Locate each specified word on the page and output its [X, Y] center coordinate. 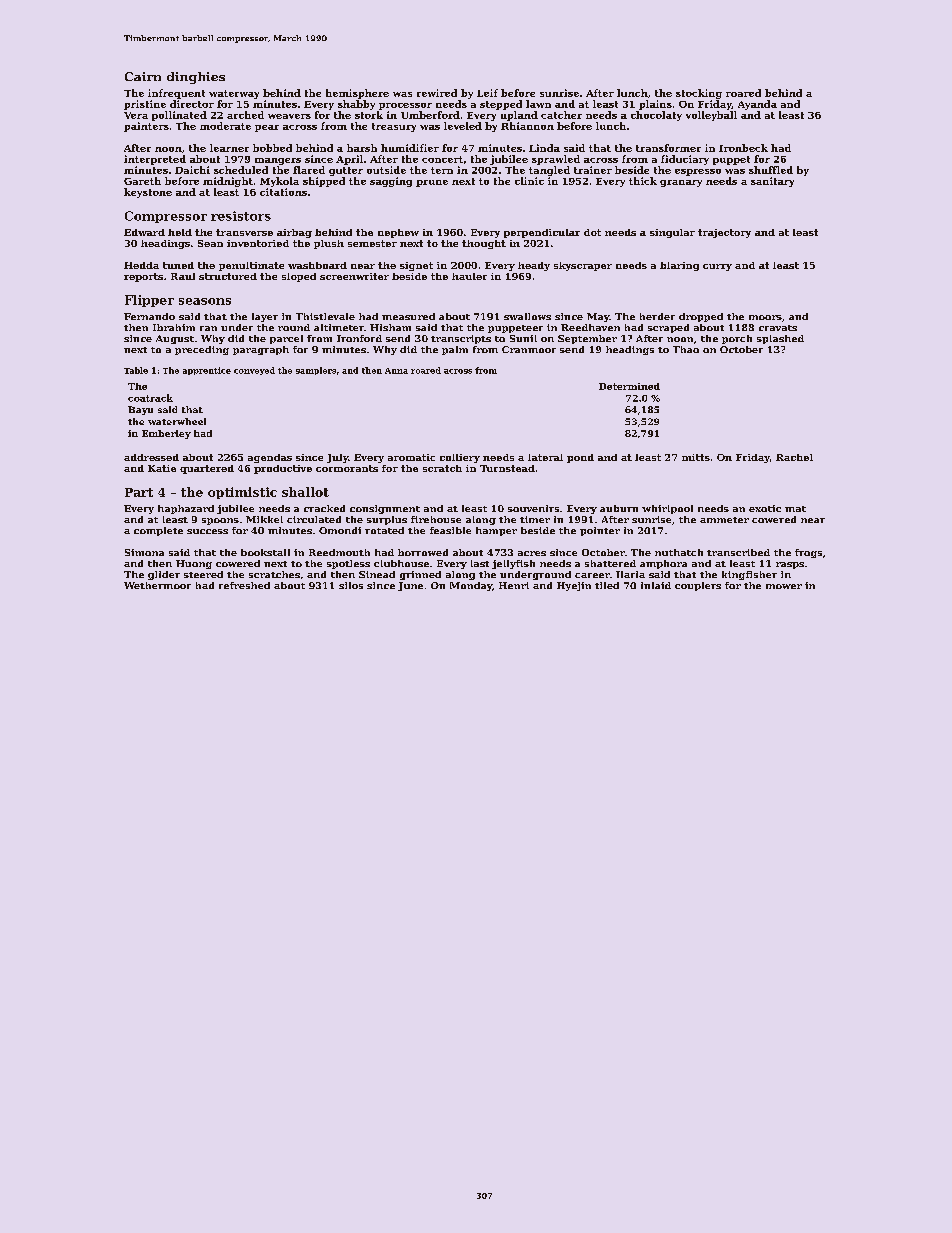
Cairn [143, 76]
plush [329, 244]
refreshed [244, 585]
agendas [270, 458]
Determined [629, 386]
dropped [701, 317]
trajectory [724, 233]
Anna [396, 371]
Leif [487, 93]
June [410, 586]
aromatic [411, 457]
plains [655, 105]
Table [136, 370]
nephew [398, 233]
